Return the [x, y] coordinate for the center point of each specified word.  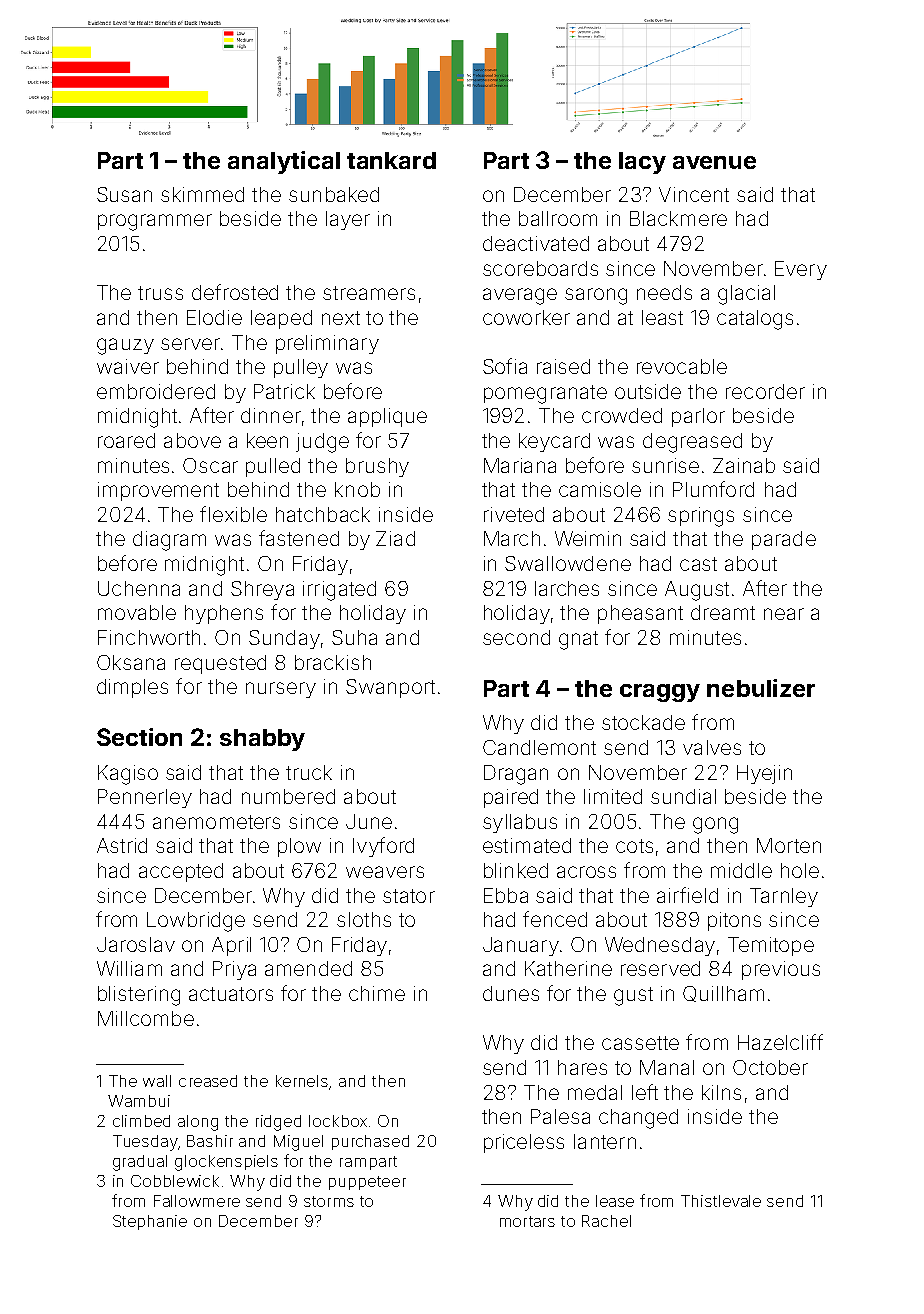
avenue [714, 162]
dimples [132, 688]
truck [309, 772]
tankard [391, 160]
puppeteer [367, 1183]
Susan [124, 194]
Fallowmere [197, 1201]
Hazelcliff [780, 1042]
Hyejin [764, 774]
